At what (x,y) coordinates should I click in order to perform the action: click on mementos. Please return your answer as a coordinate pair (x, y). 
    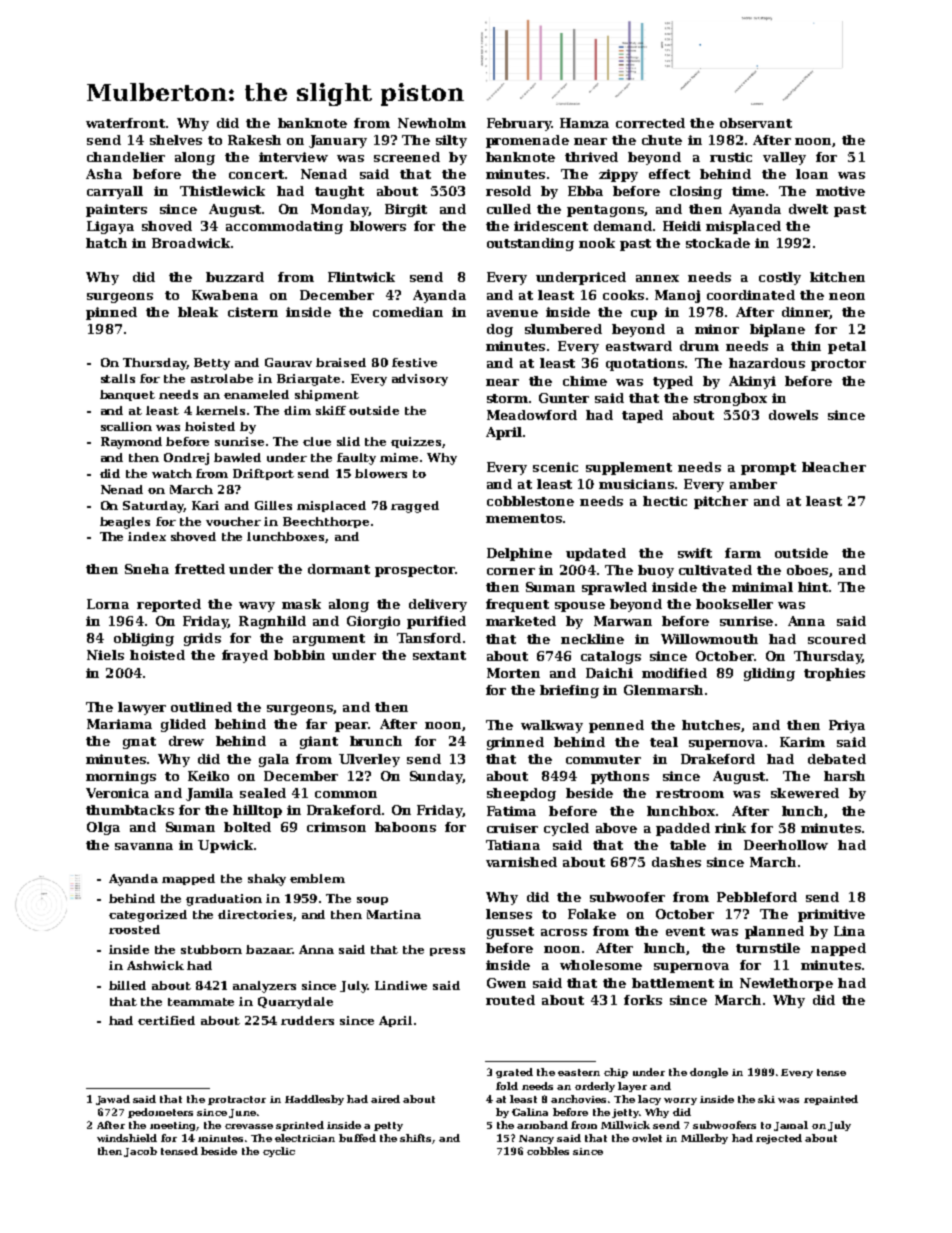
    Looking at the image, I should click on (524, 518).
